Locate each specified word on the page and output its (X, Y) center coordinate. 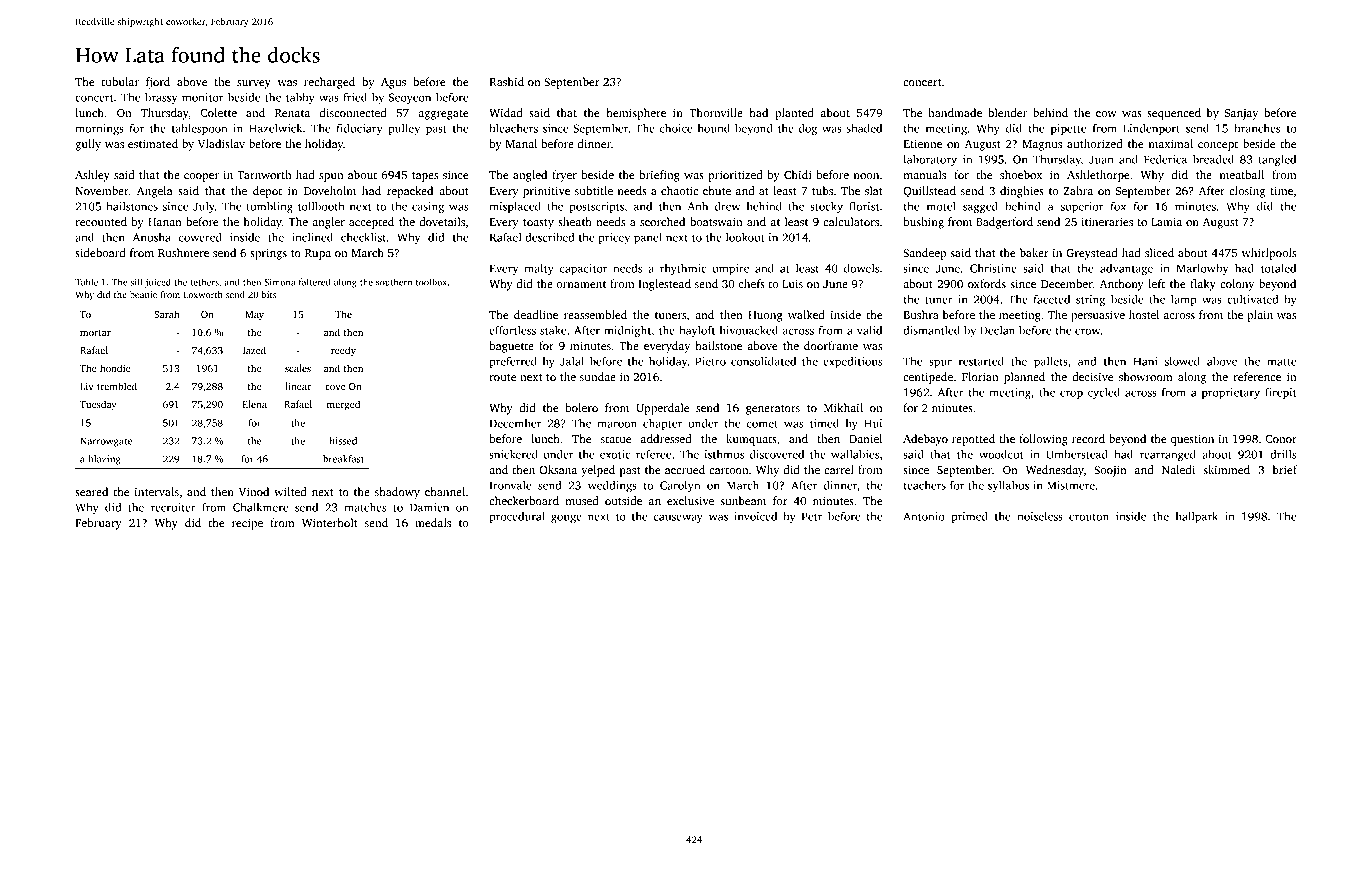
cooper (201, 177)
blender (1007, 112)
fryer (564, 176)
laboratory (930, 160)
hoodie (115, 368)
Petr (812, 516)
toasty (538, 224)
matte (1282, 362)
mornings (99, 129)
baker (1034, 252)
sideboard (100, 252)
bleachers (513, 128)
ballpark (1196, 517)
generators (773, 410)
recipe (247, 524)
